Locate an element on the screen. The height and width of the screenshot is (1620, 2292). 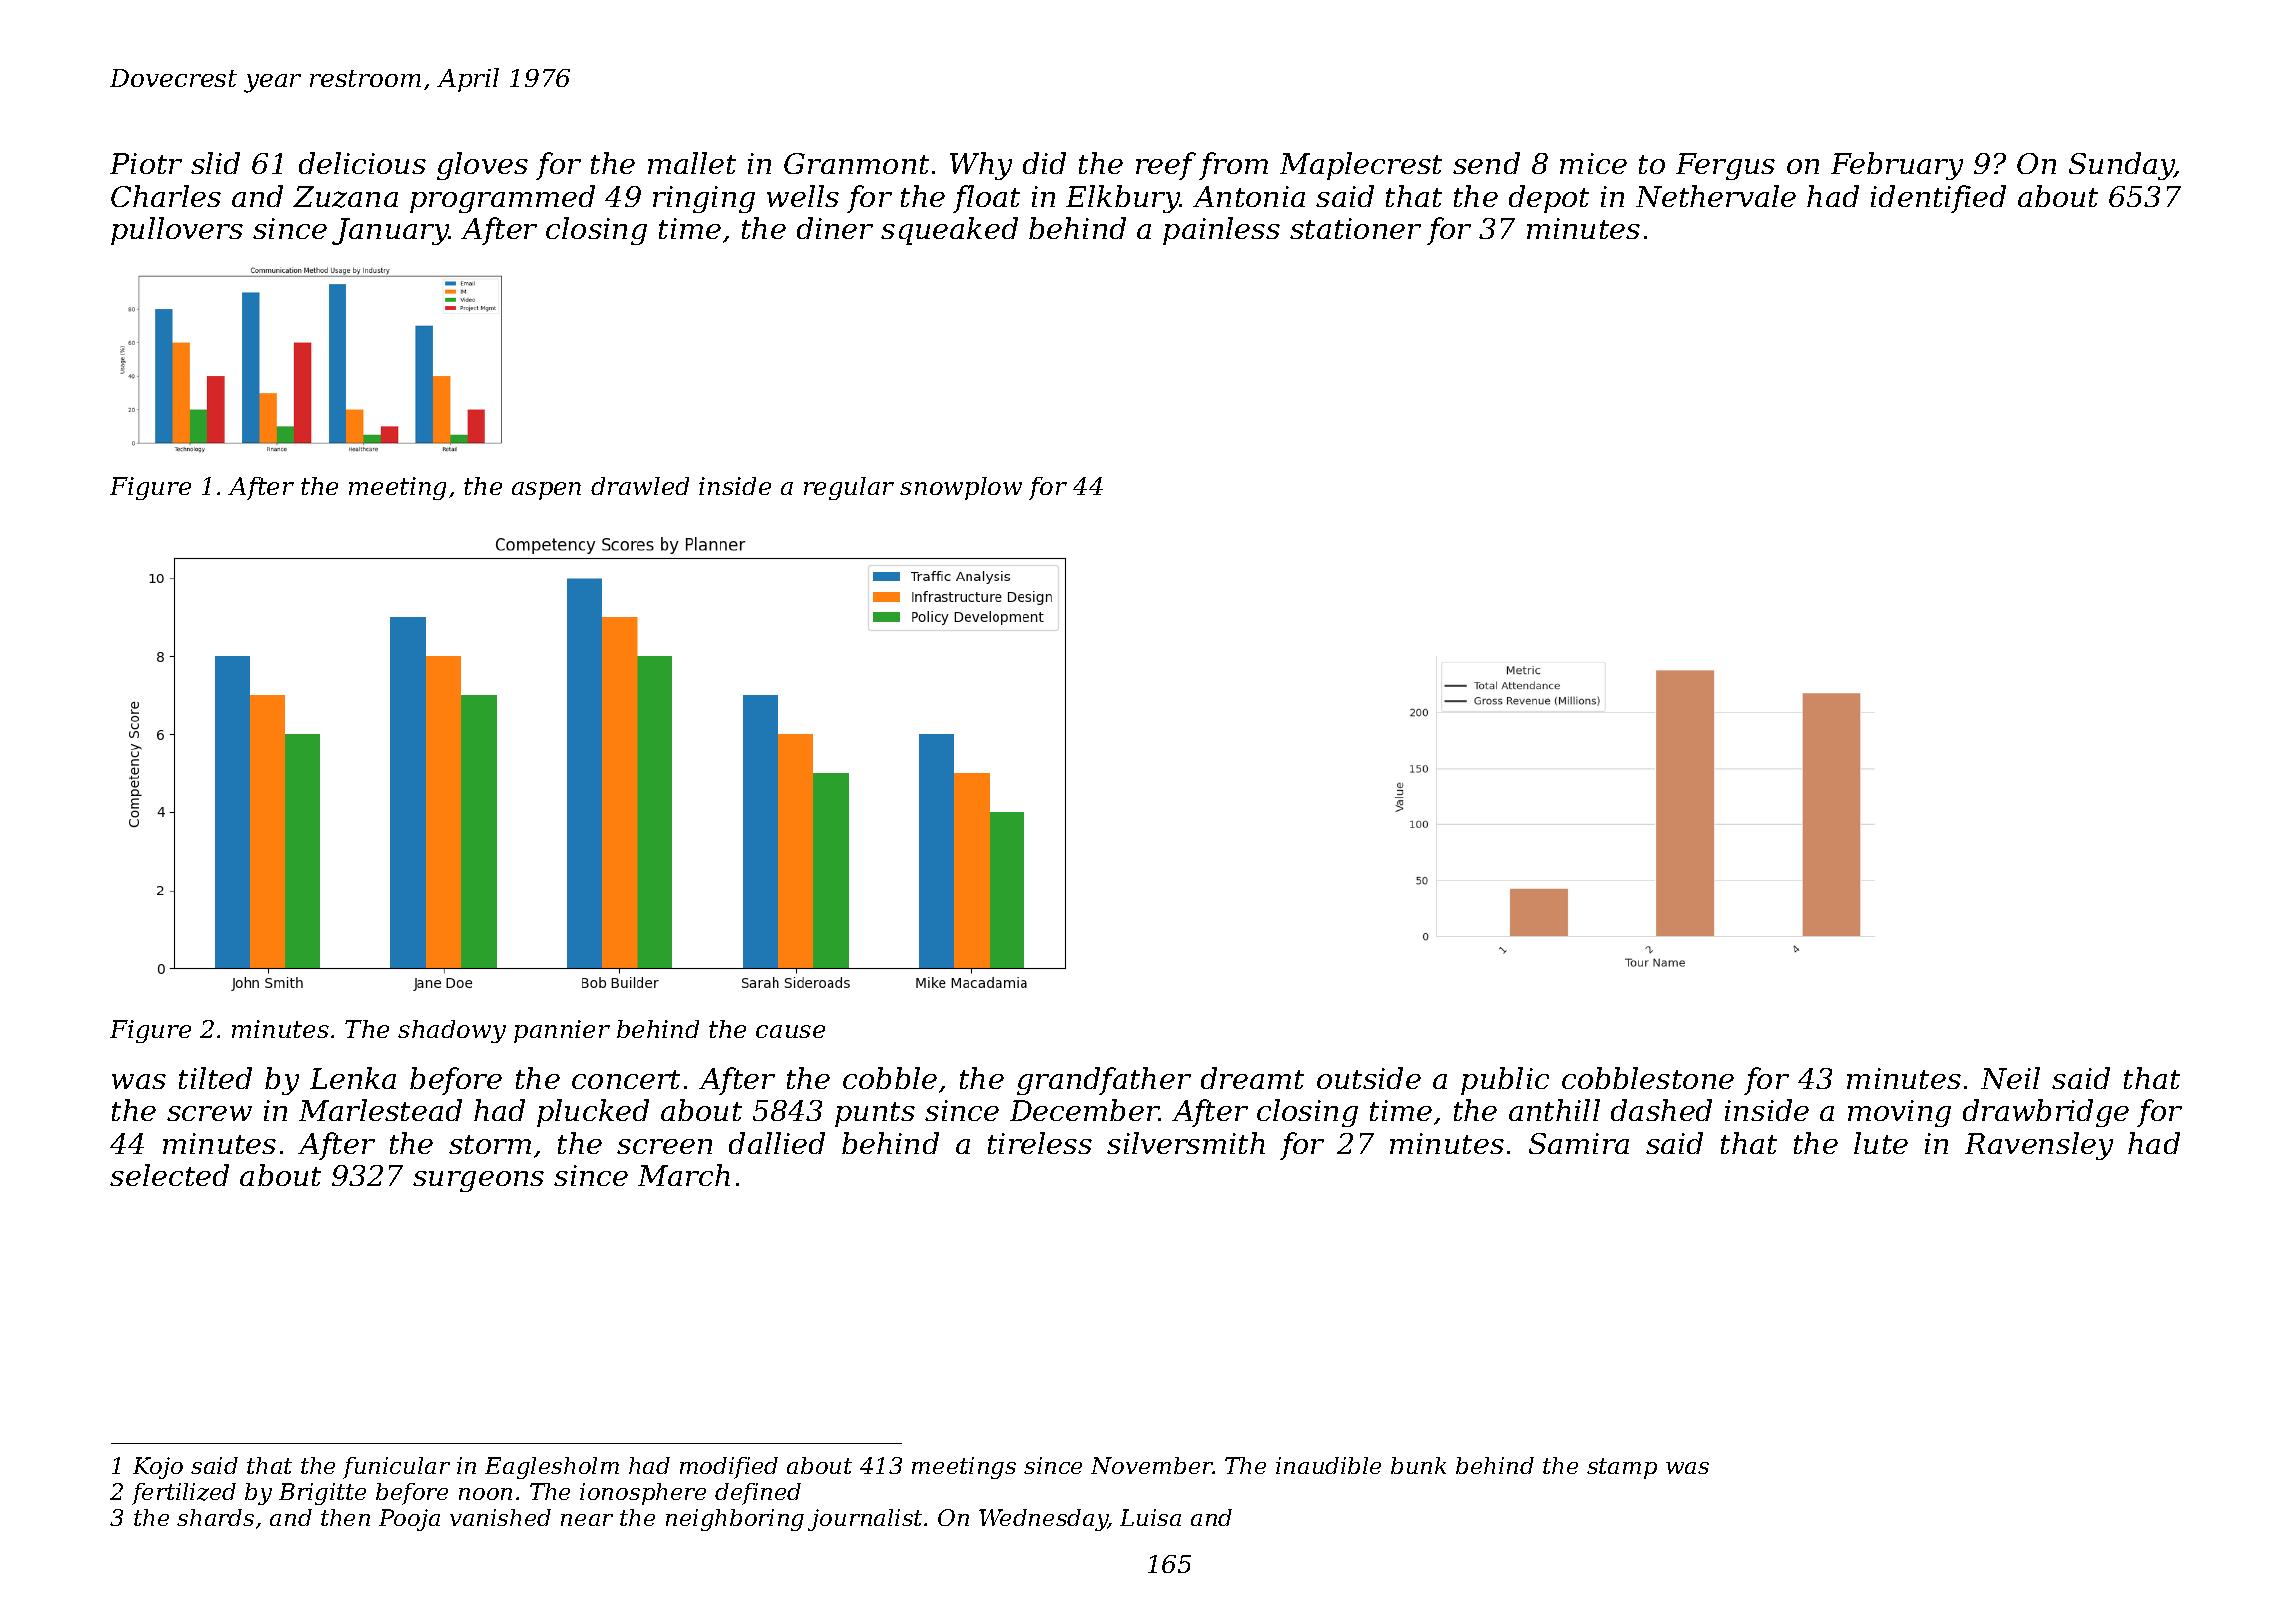
stamp is located at coordinates (1622, 1468).
